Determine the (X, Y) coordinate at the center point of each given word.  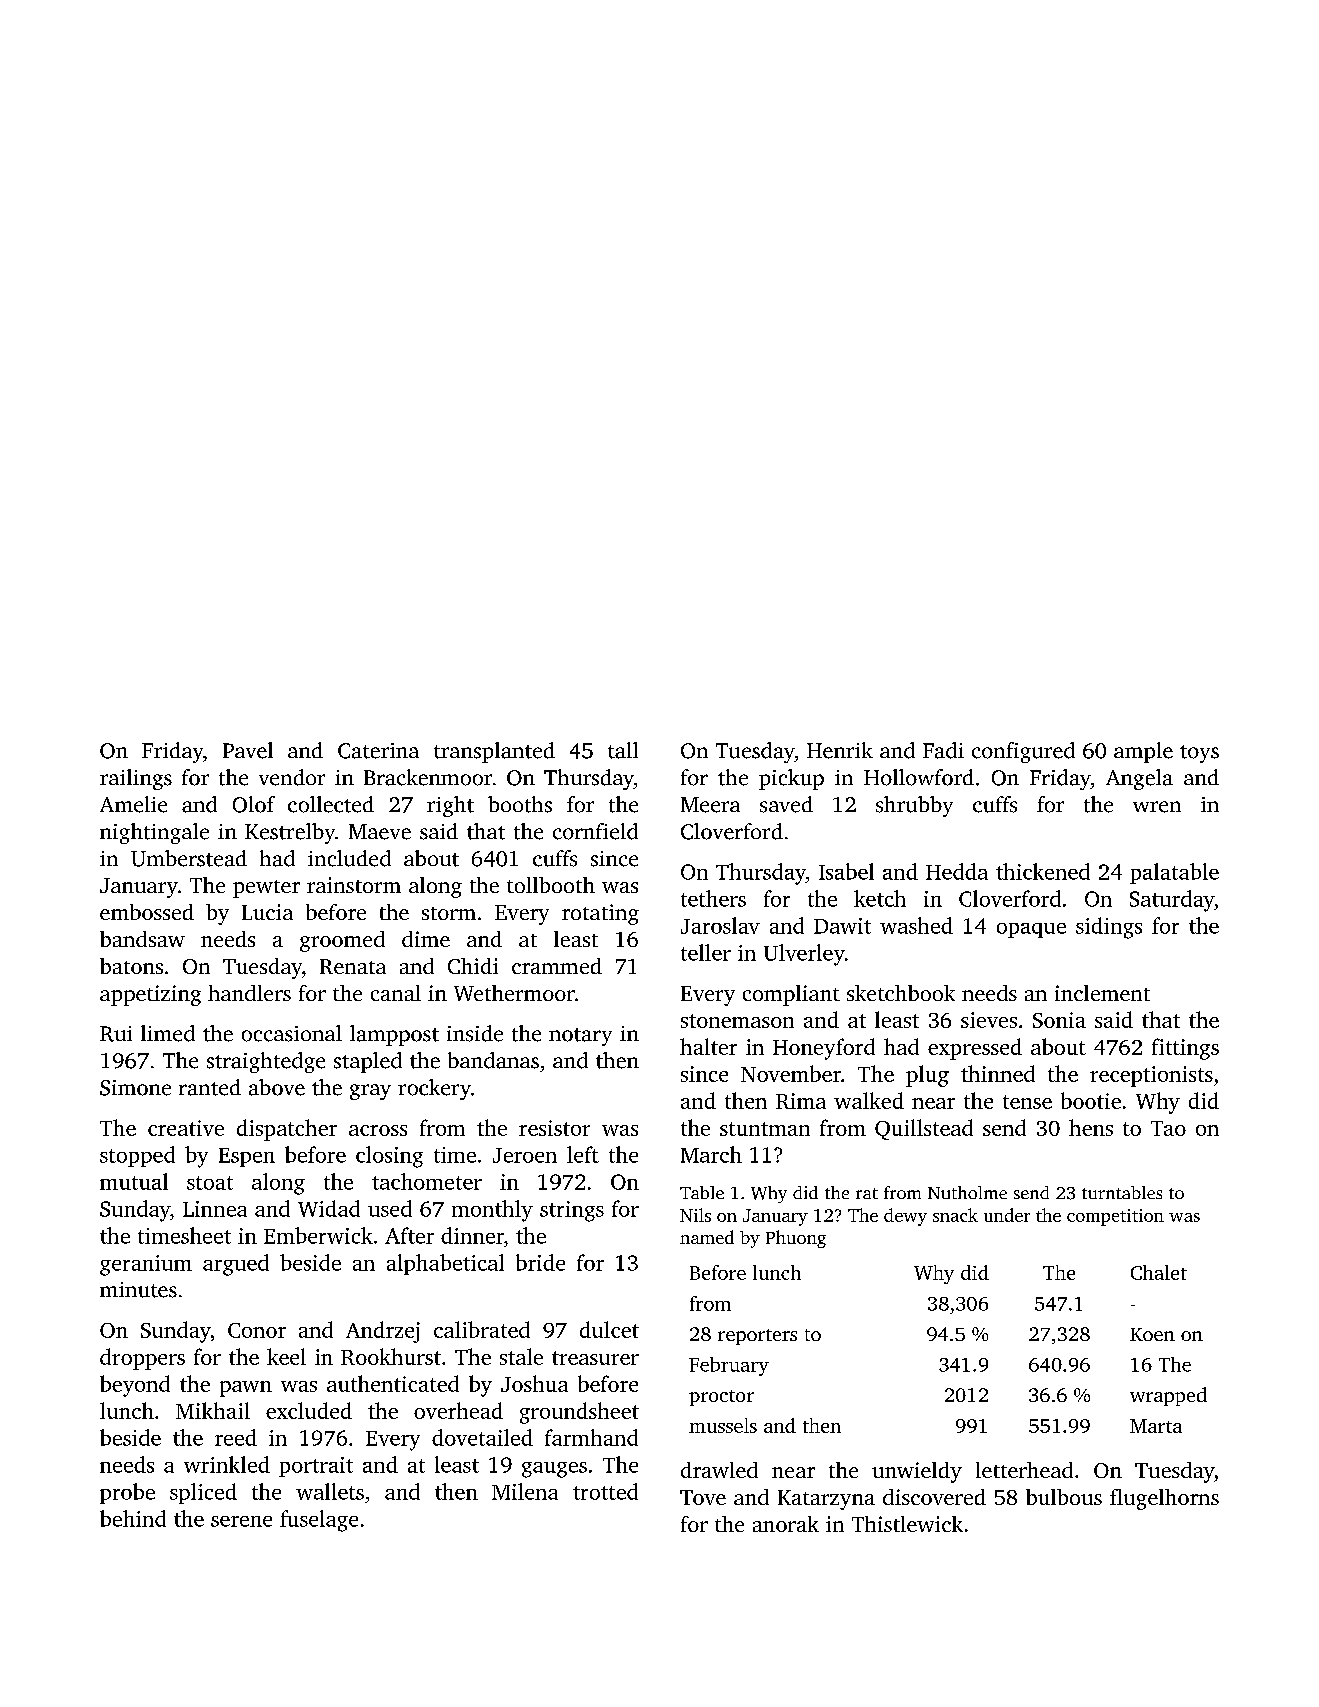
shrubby (914, 806)
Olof (254, 804)
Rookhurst (391, 1356)
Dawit (842, 926)
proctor (721, 1398)
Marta (1156, 1426)
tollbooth (551, 885)
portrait (316, 1467)
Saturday (1172, 901)
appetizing (150, 995)
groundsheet (579, 1413)
